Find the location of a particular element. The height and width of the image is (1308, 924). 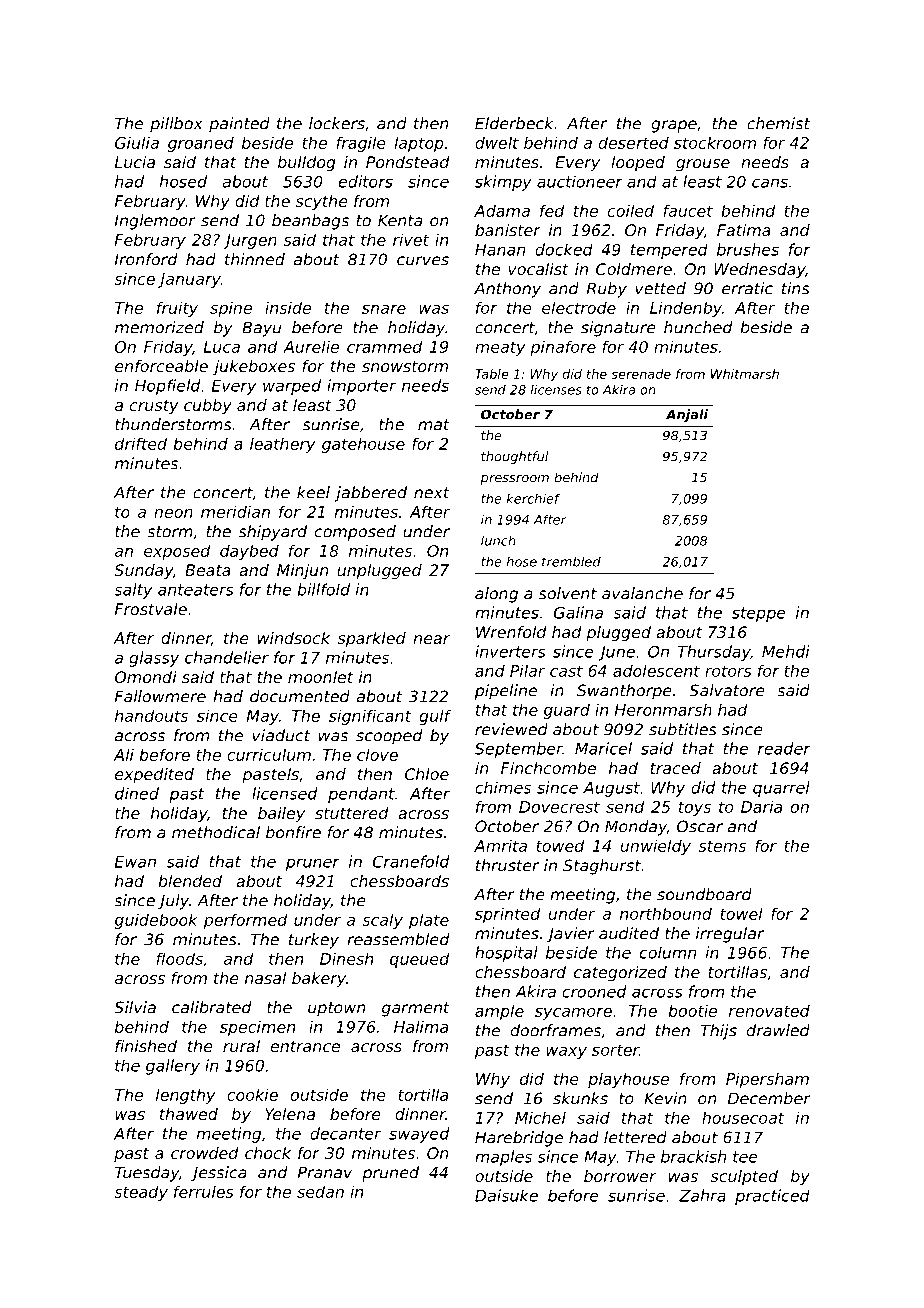

Omondi is located at coordinates (146, 677).
